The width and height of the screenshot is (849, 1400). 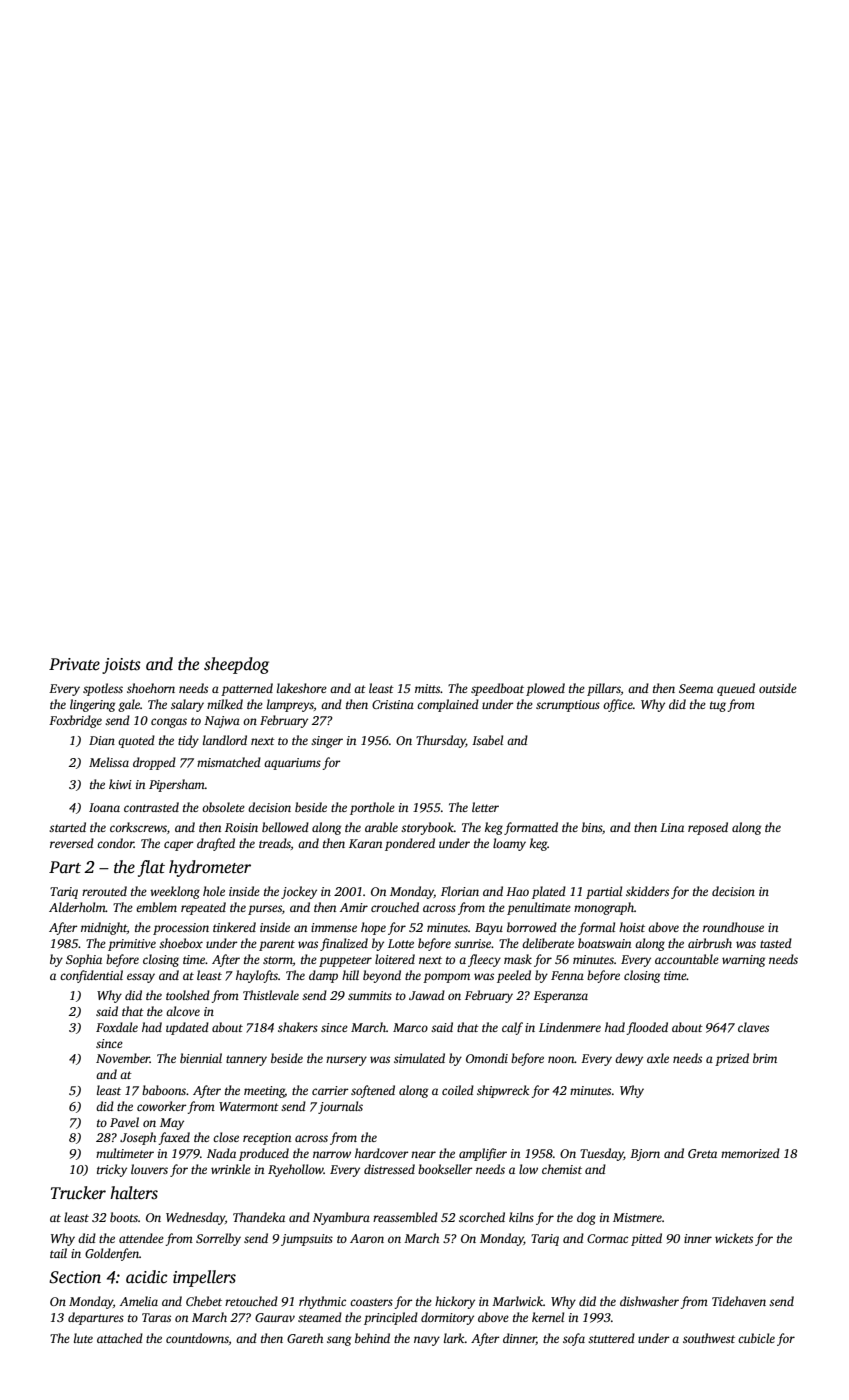 What do you see at coordinates (483, 1154) in the screenshot?
I see `amplifier` at bounding box center [483, 1154].
